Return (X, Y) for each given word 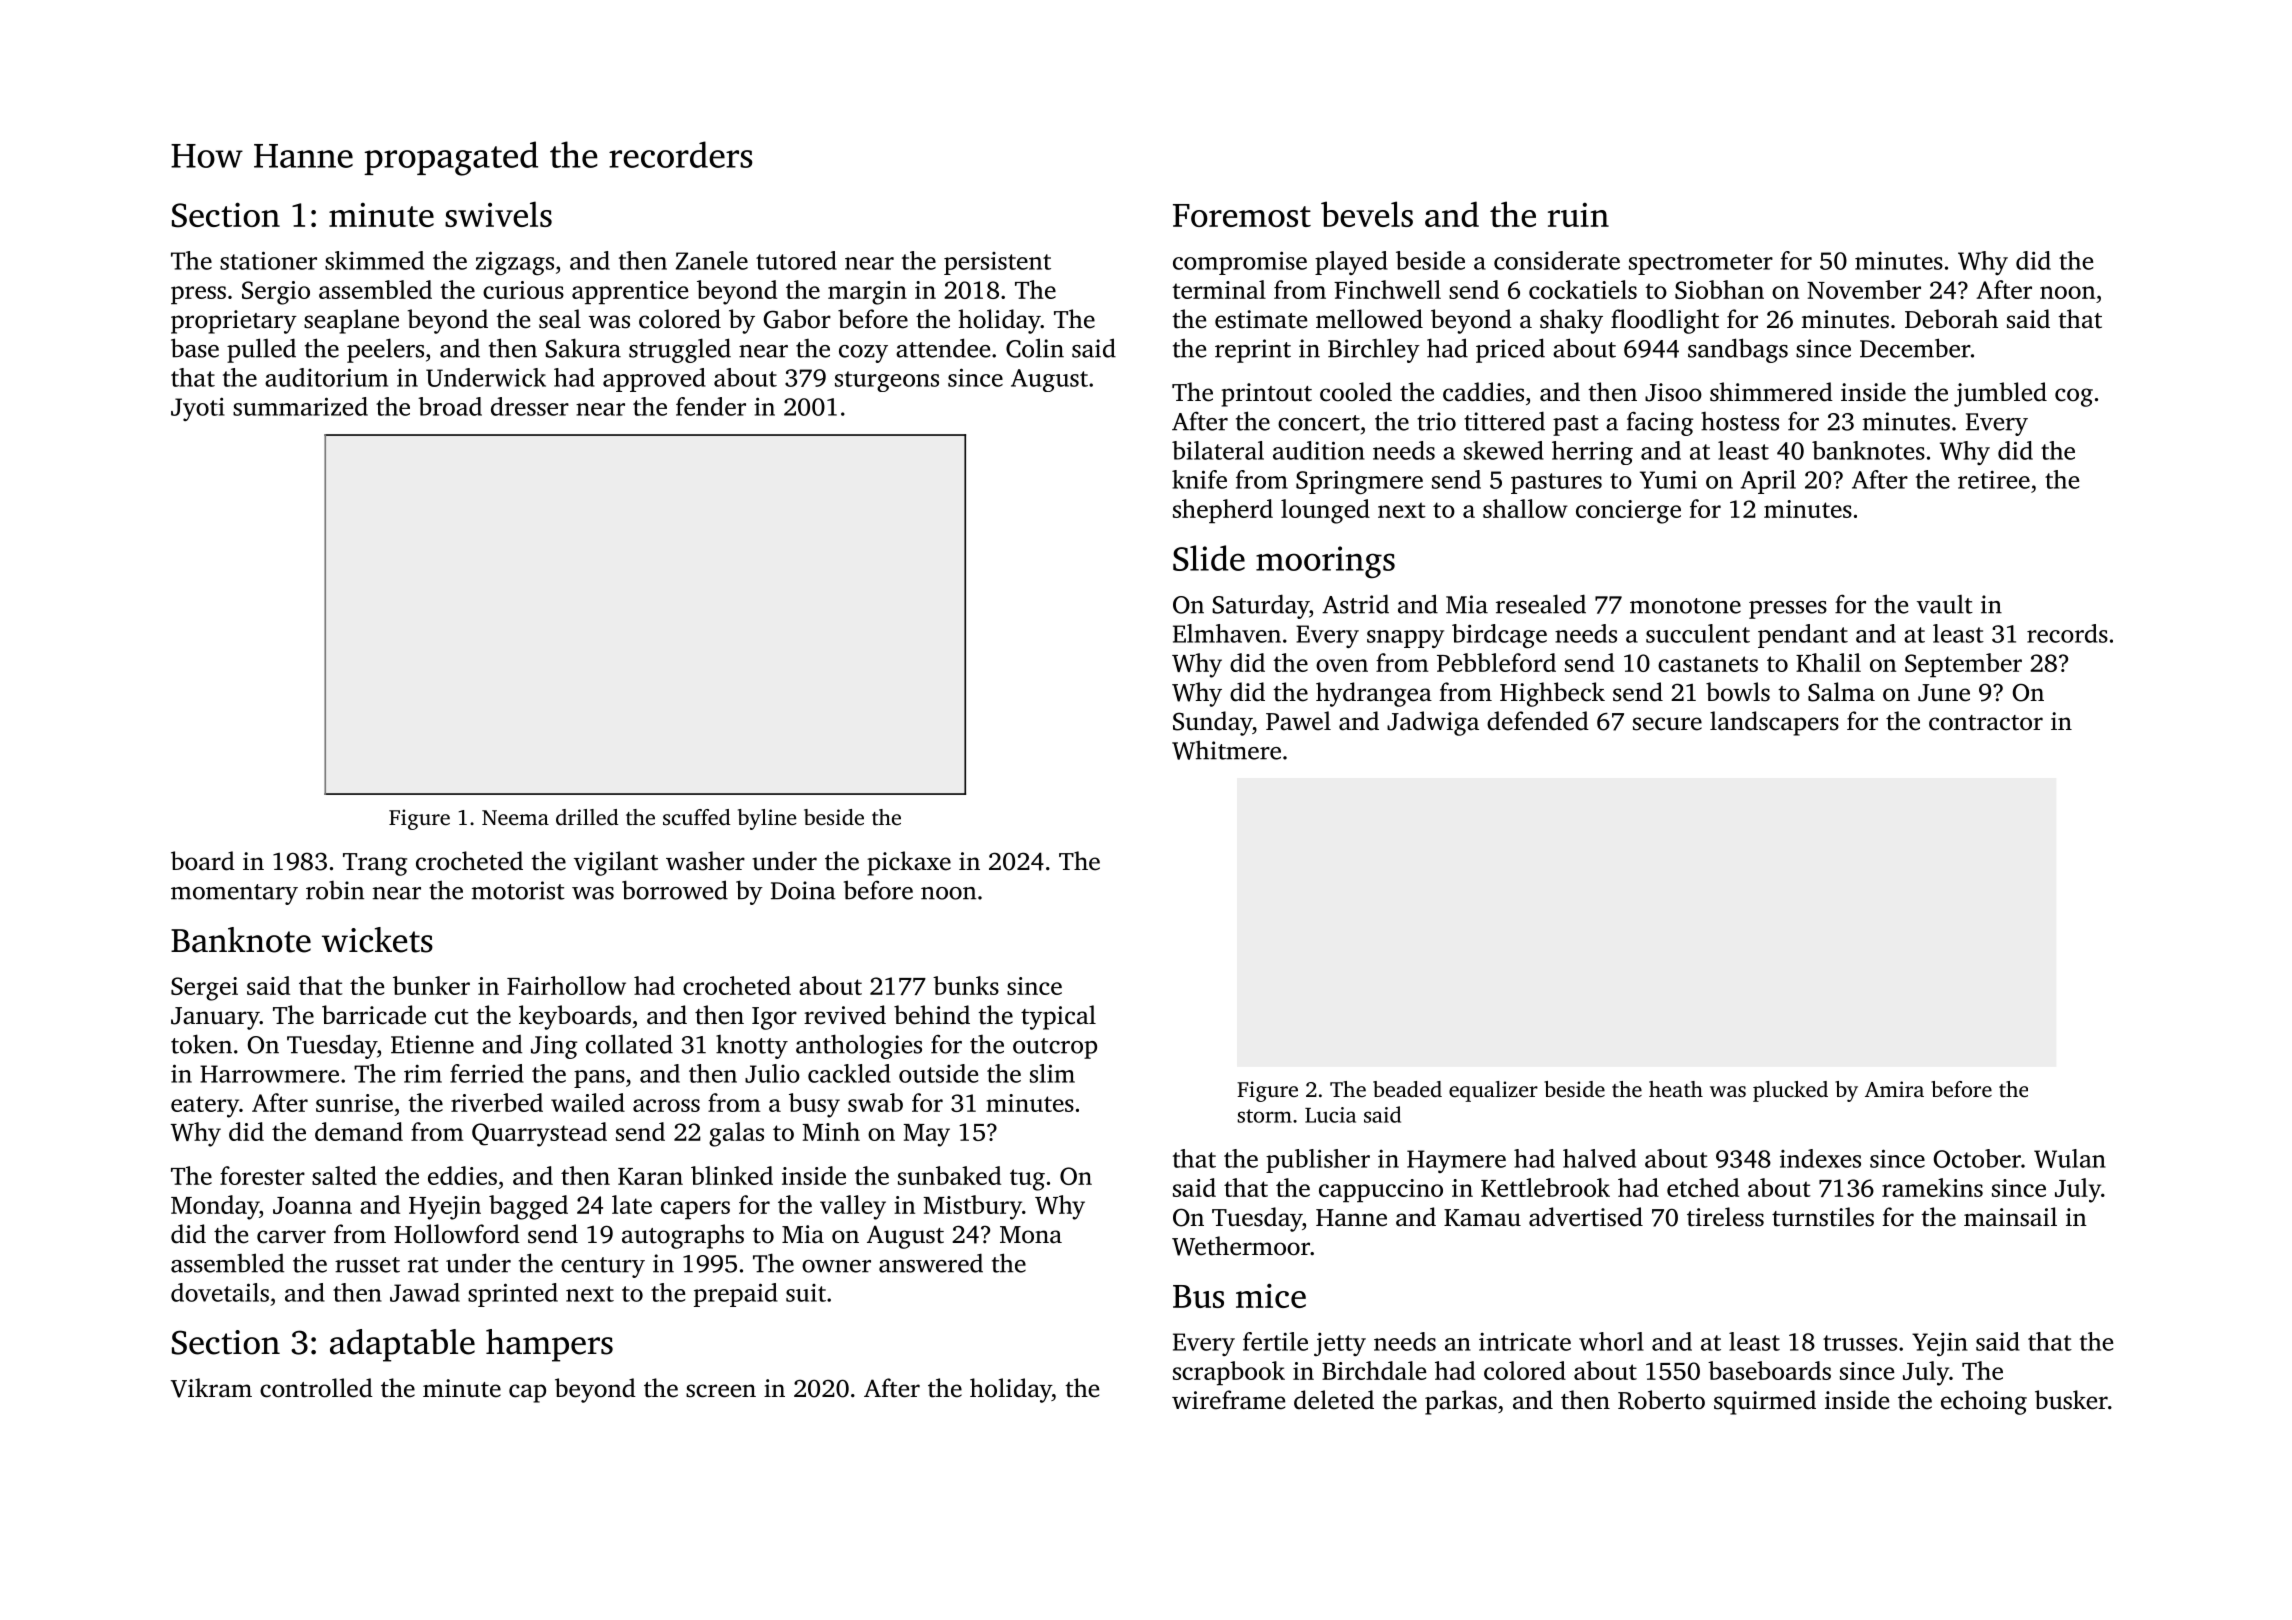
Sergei (204, 989)
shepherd (1223, 511)
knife (1199, 479)
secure (1667, 724)
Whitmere (1226, 750)
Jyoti (198, 409)
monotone (1685, 606)
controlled (316, 1388)
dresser (530, 406)
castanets (1708, 664)
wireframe (1228, 1400)
